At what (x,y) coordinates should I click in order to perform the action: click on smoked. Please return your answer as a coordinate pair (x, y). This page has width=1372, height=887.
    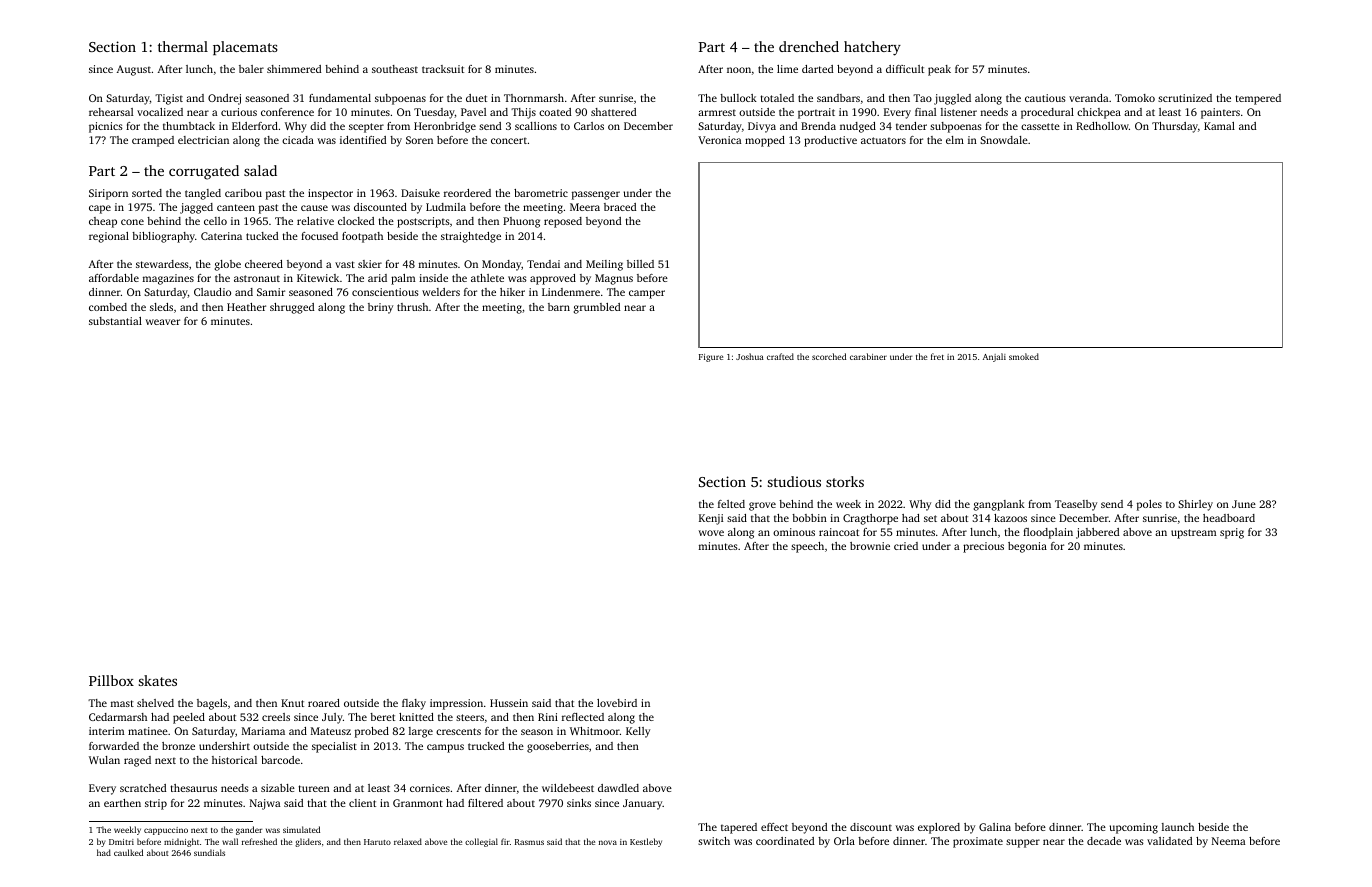
    Looking at the image, I should click on (1024, 356).
